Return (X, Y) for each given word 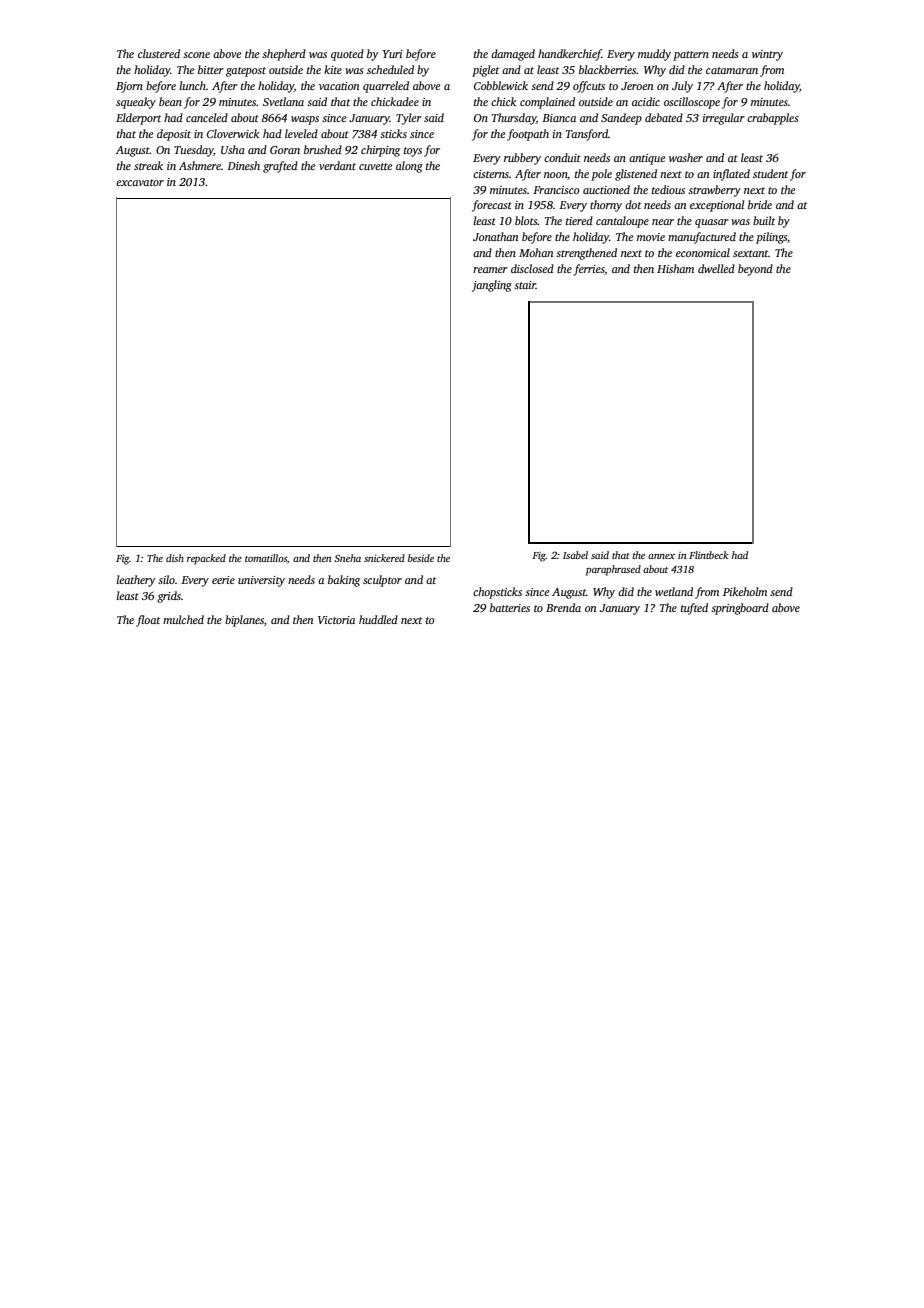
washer (686, 157)
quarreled (386, 87)
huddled (378, 619)
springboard (740, 609)
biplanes (244, 621)
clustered (159, 53)
